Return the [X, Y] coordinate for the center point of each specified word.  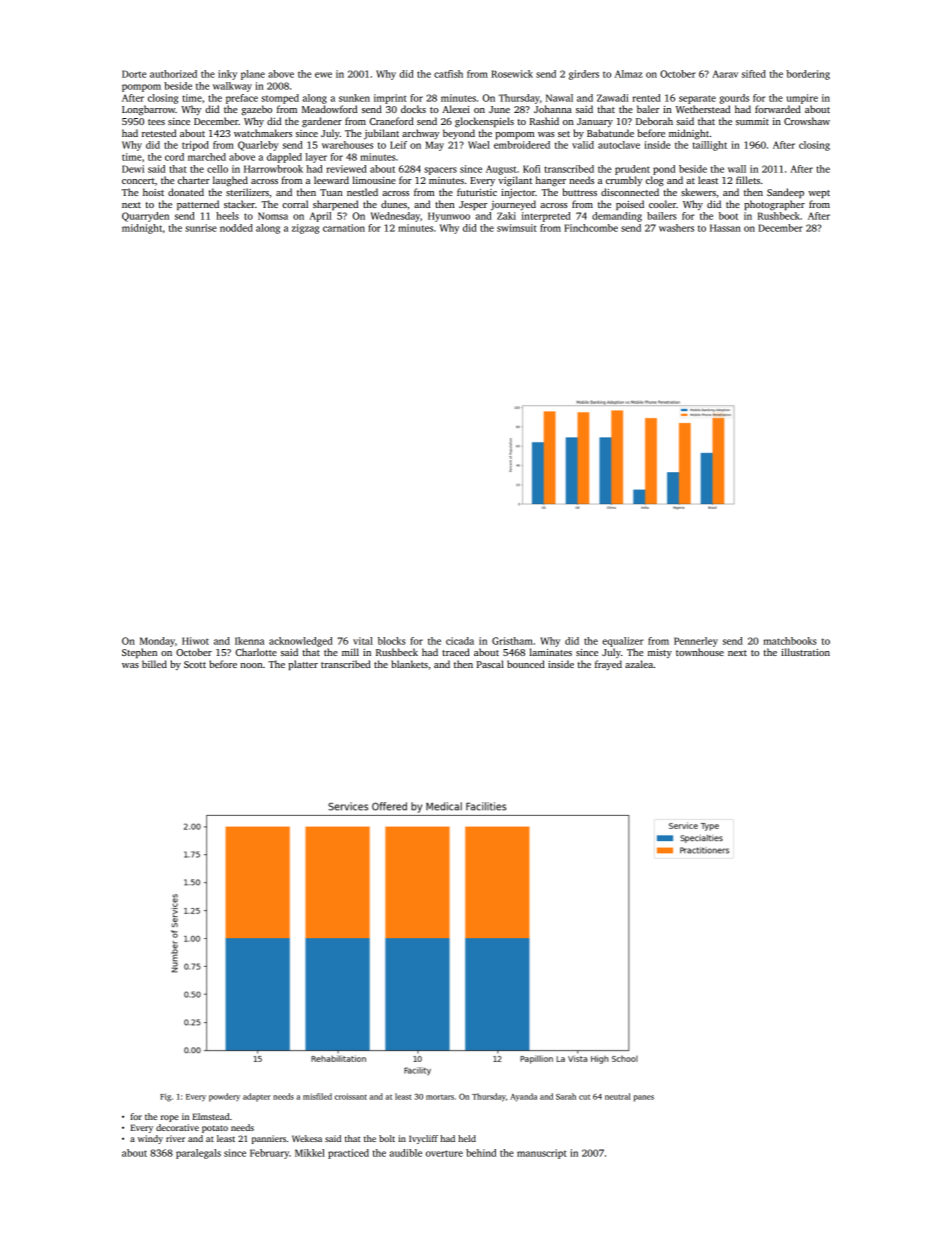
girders [584, 75]
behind [481, 1153]
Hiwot [195, 641]
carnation [344, 228]
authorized [173, 74]
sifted [754, 74]
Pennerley [696, 642]
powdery [224, 1097]
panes [644, 1098]
